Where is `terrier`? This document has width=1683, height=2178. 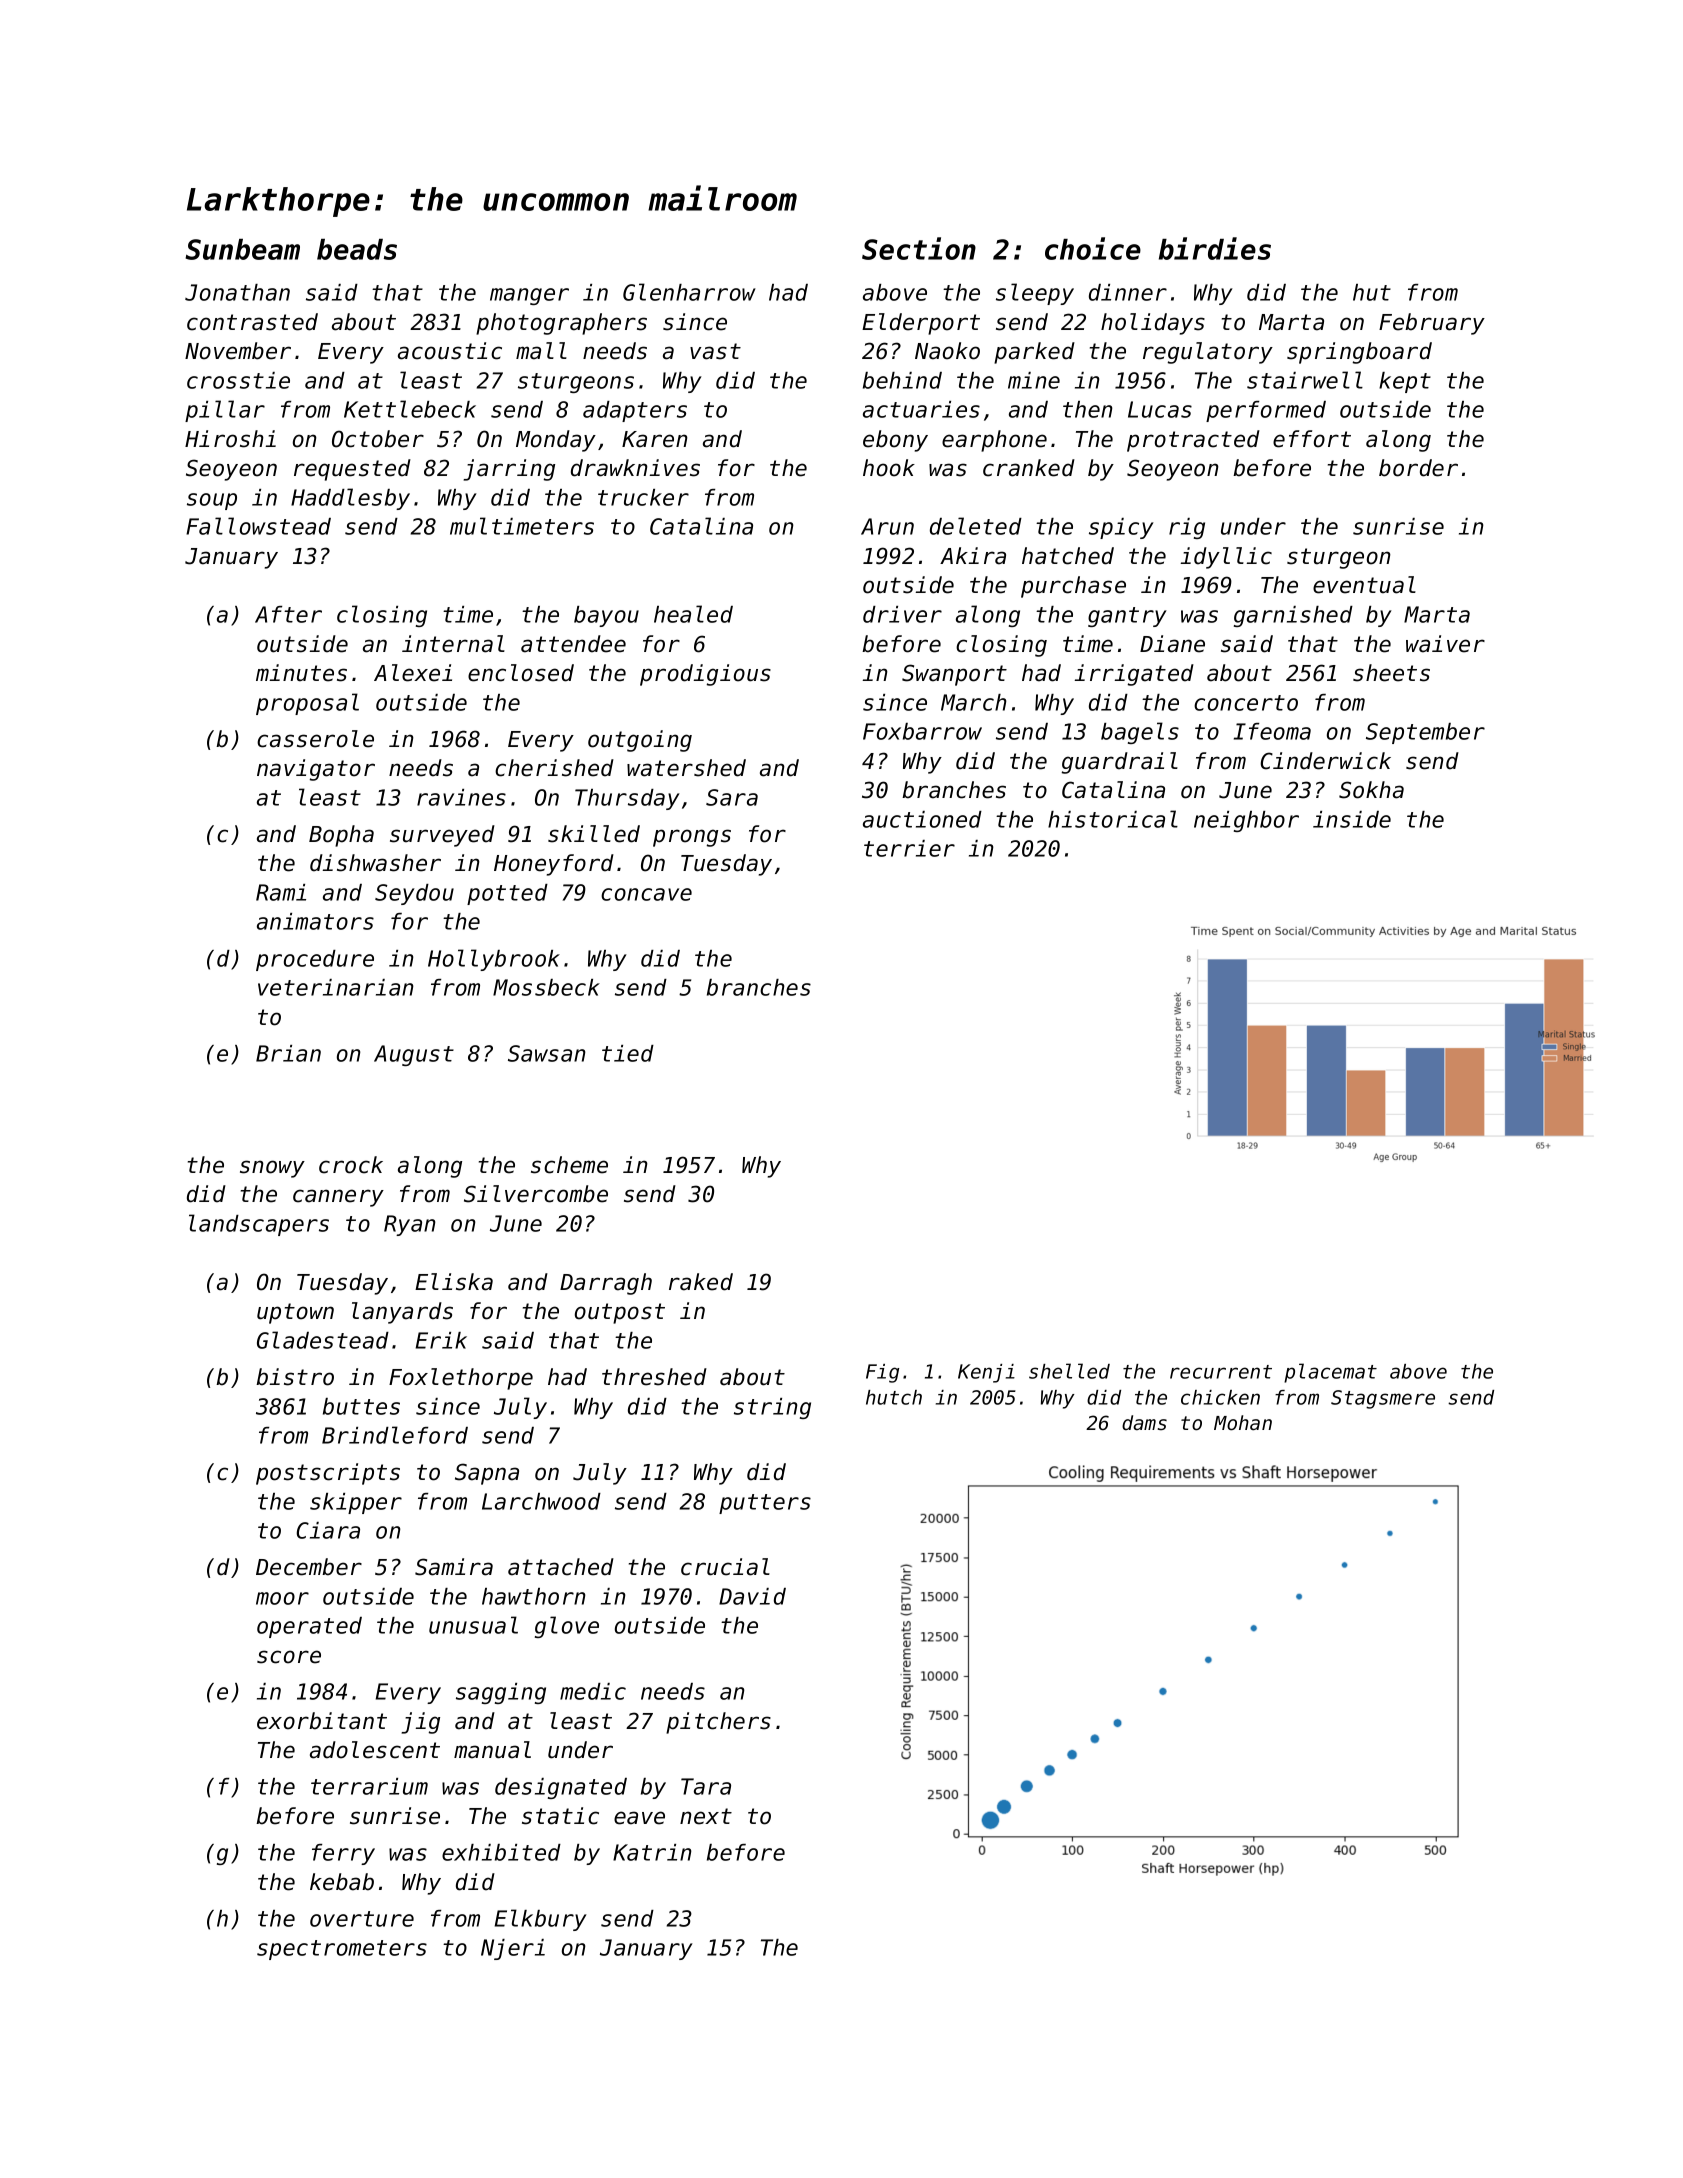 terrier is located at coordinates (909, 848).
